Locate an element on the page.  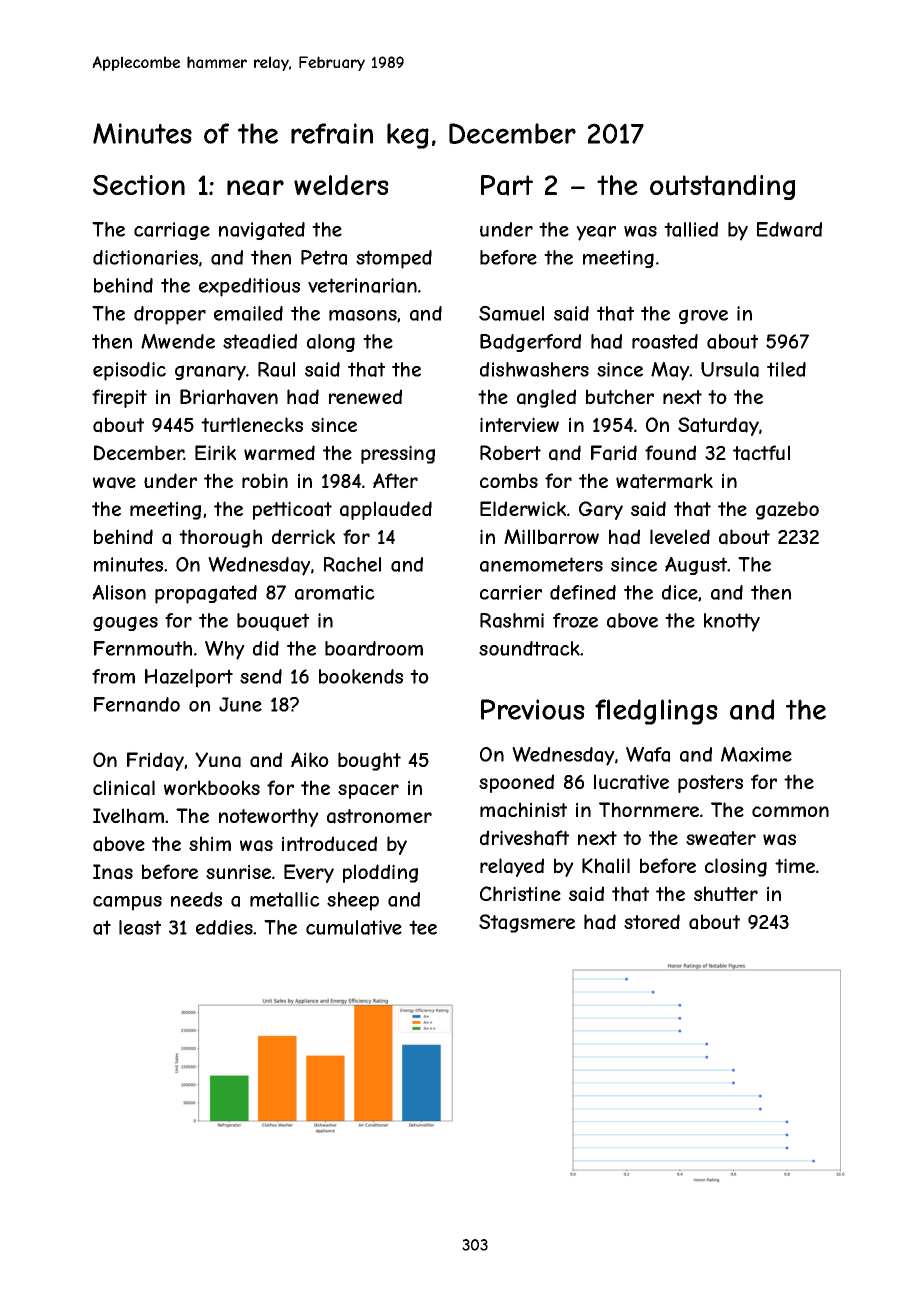
eddies is located at coordinates (224, 927).
